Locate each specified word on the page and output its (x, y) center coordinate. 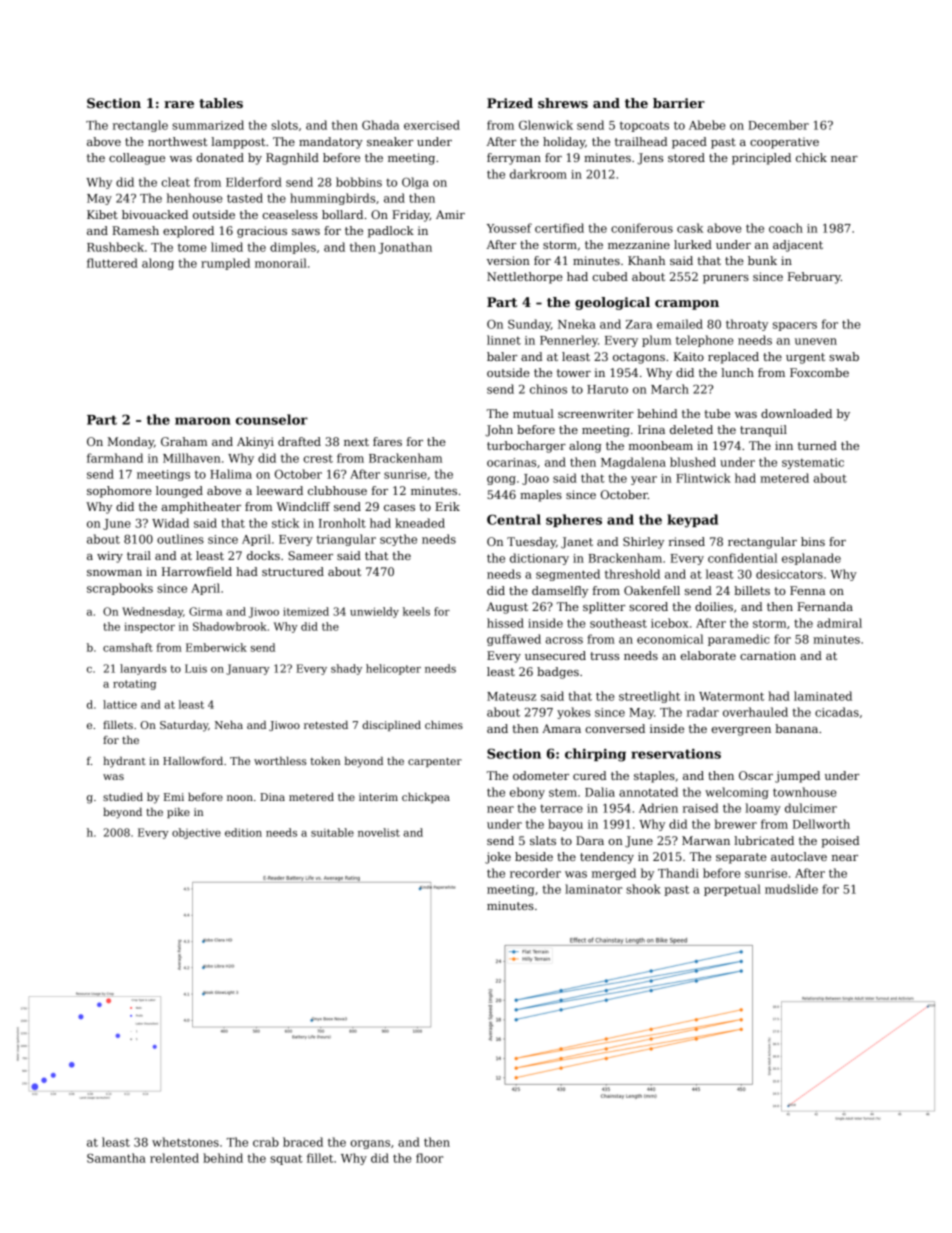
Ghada (380, 125)
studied (123, 797)
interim (378, 797)
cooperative (784, 143)
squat (286, 1159)
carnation (768, 655)
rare (179, 104)
